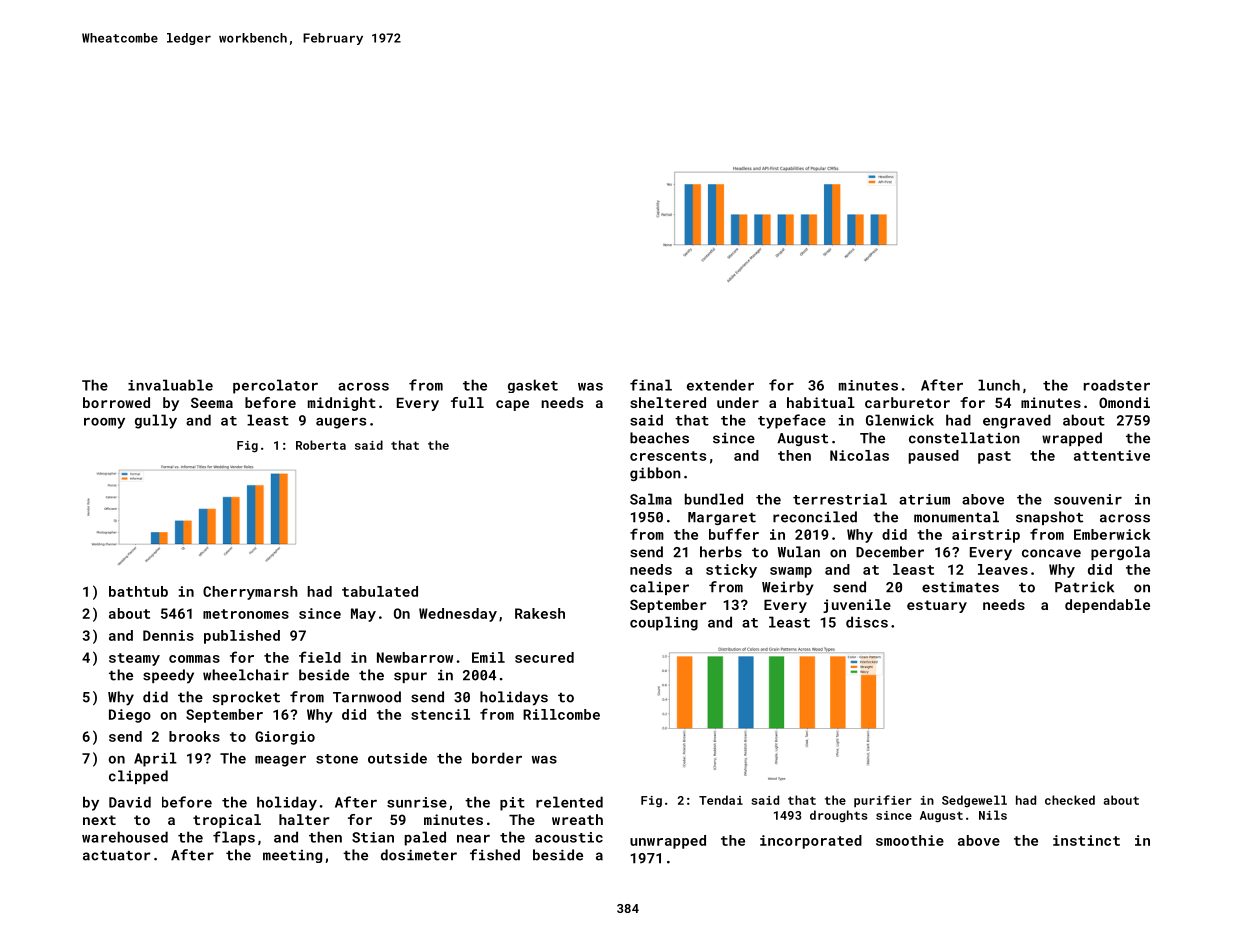  What do you see at coordinates (651, 385) in the screenshot?
I see `final` at bounding box center [651, 385].
